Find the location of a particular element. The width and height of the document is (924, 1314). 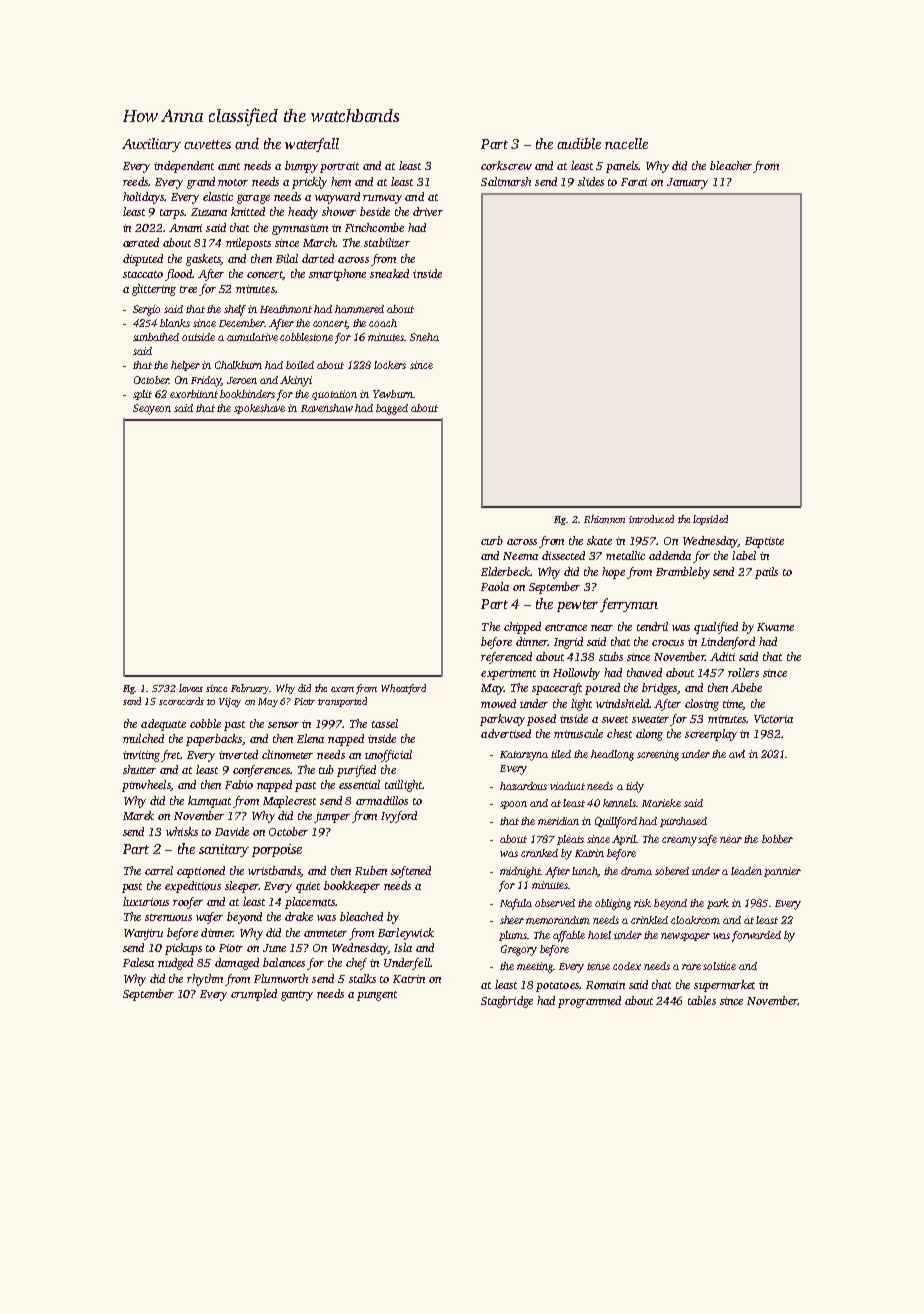

referenced is located at coordinates (506, 658).
